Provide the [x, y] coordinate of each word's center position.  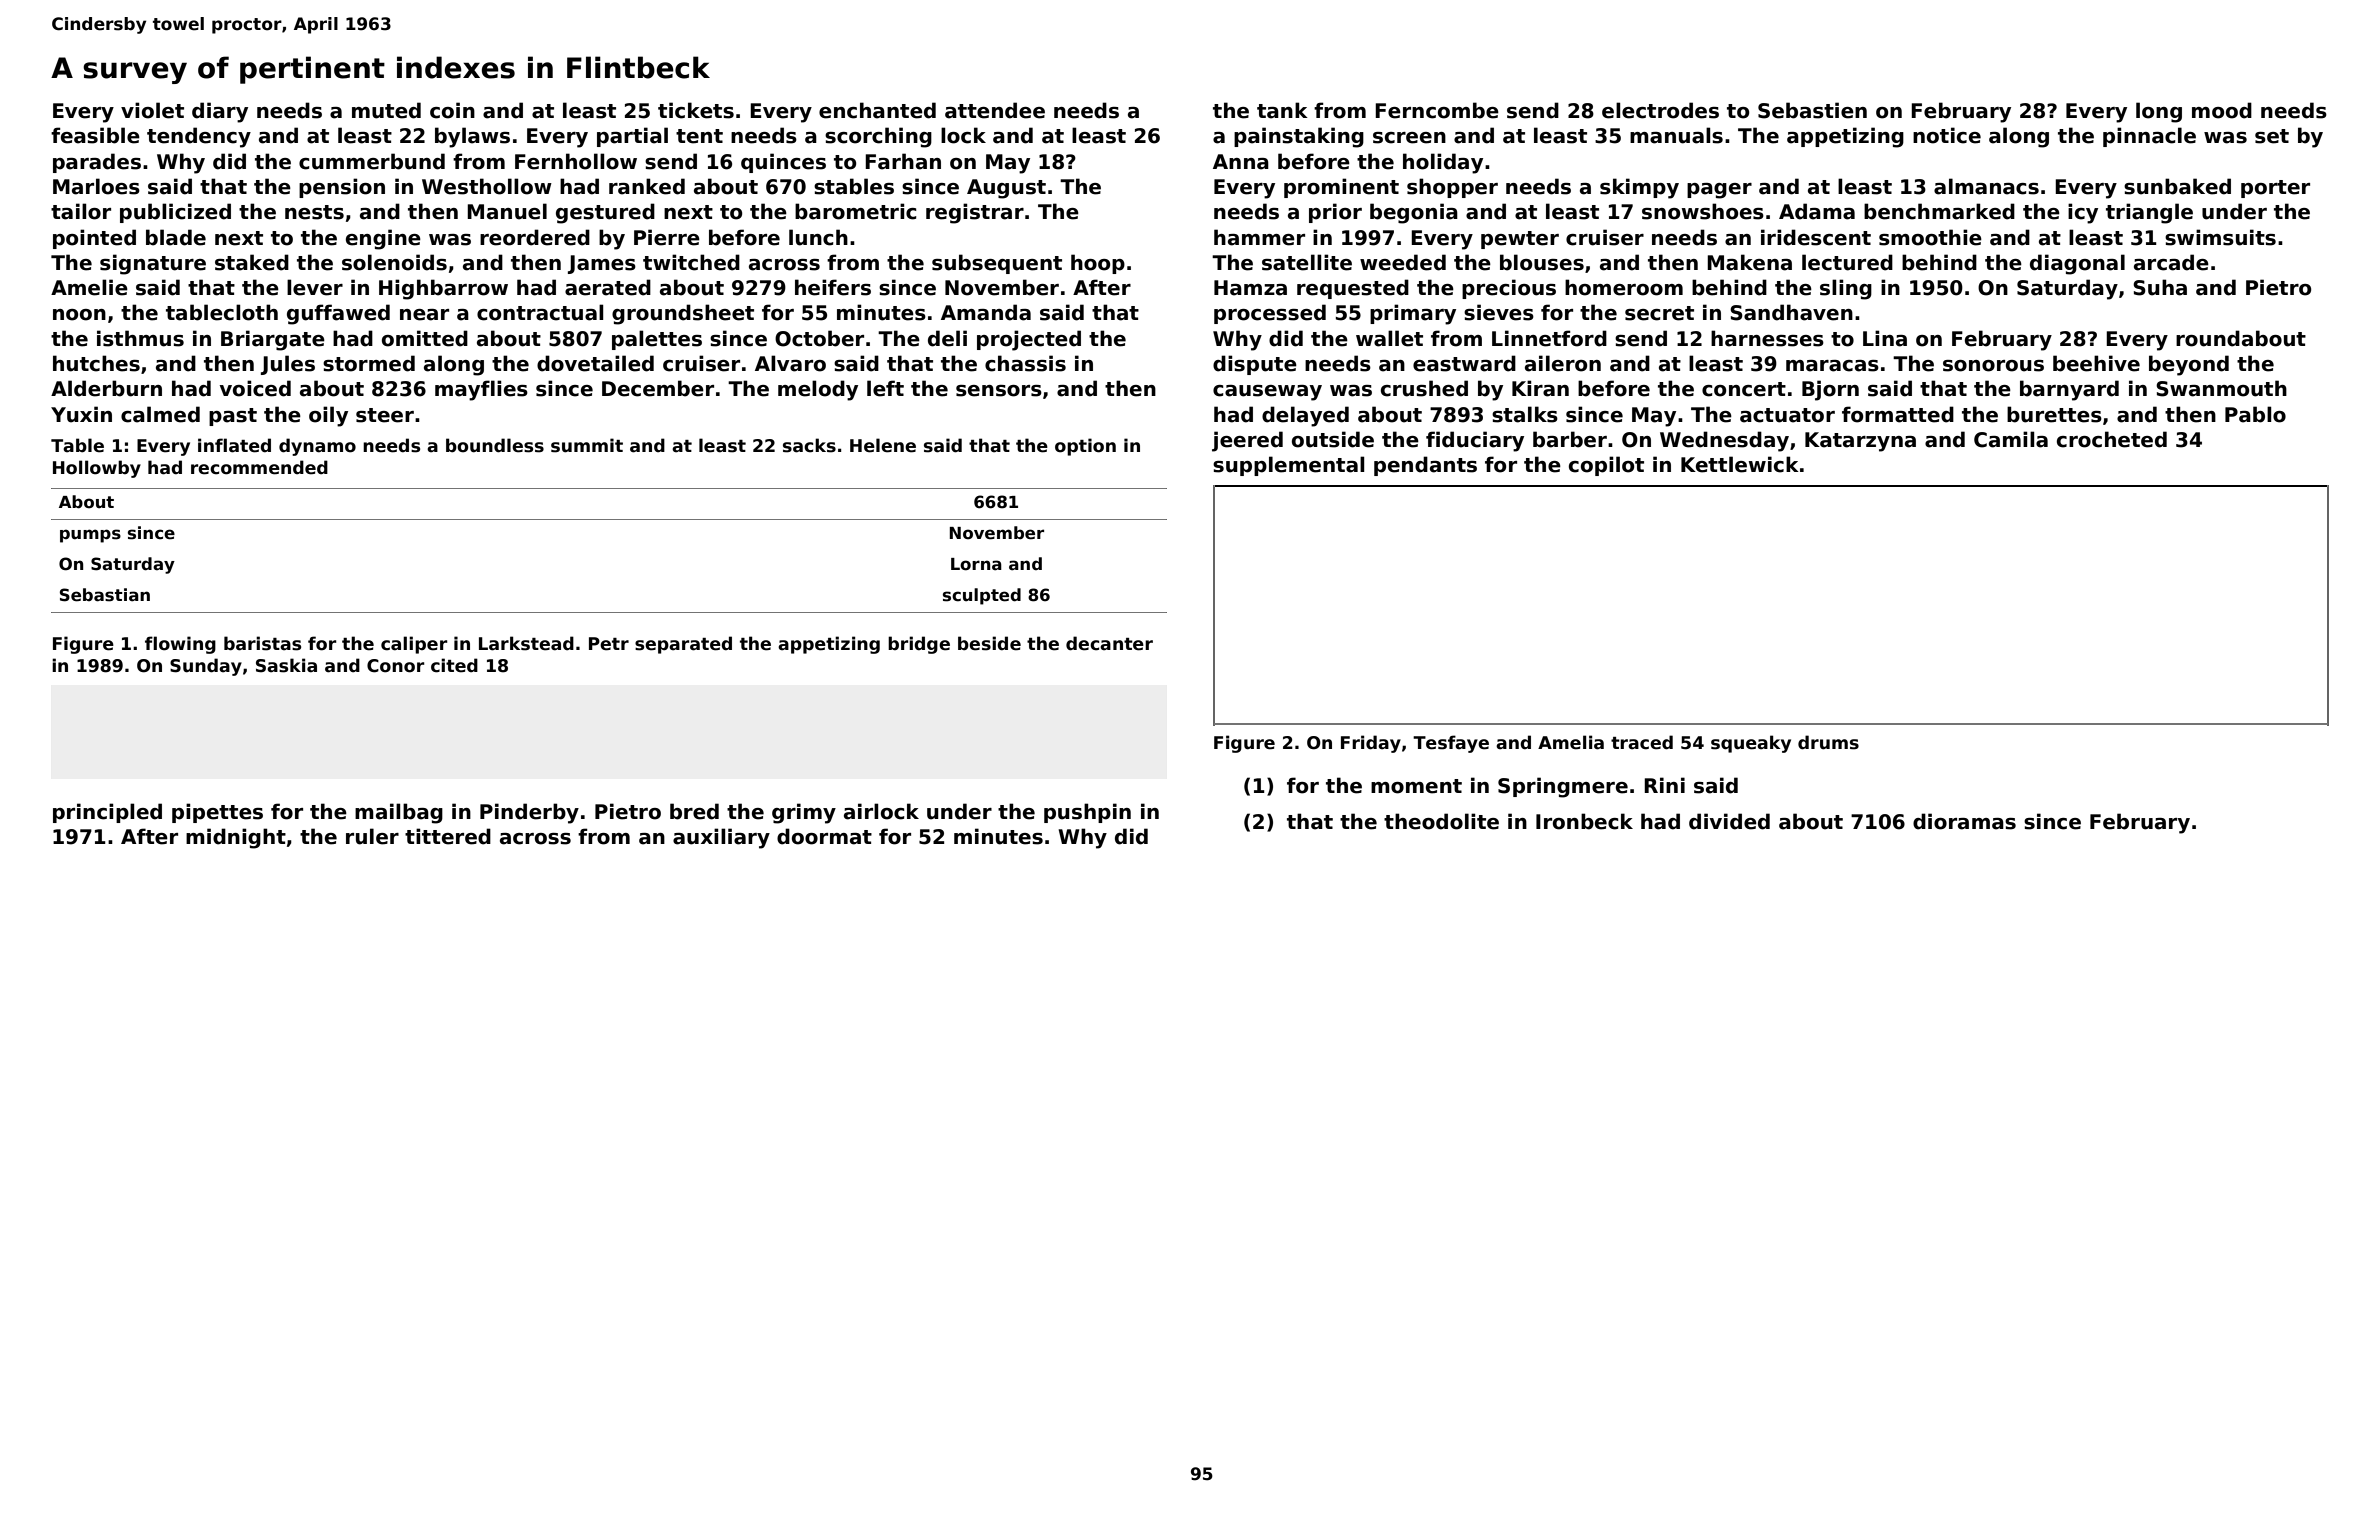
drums [1828, 742]
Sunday [206, 667]
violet [152, 110]
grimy [804, 813]
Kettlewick [1740, 464]
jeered [1247, 441]
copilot [1606, 466]
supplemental [1289, 466]
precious [1509, 289]
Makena [1749, 262]
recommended [259, 467]
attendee [995, 110]
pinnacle [2149, 137]
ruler [372, 836]
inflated [234, 445]
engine [383, 239]
